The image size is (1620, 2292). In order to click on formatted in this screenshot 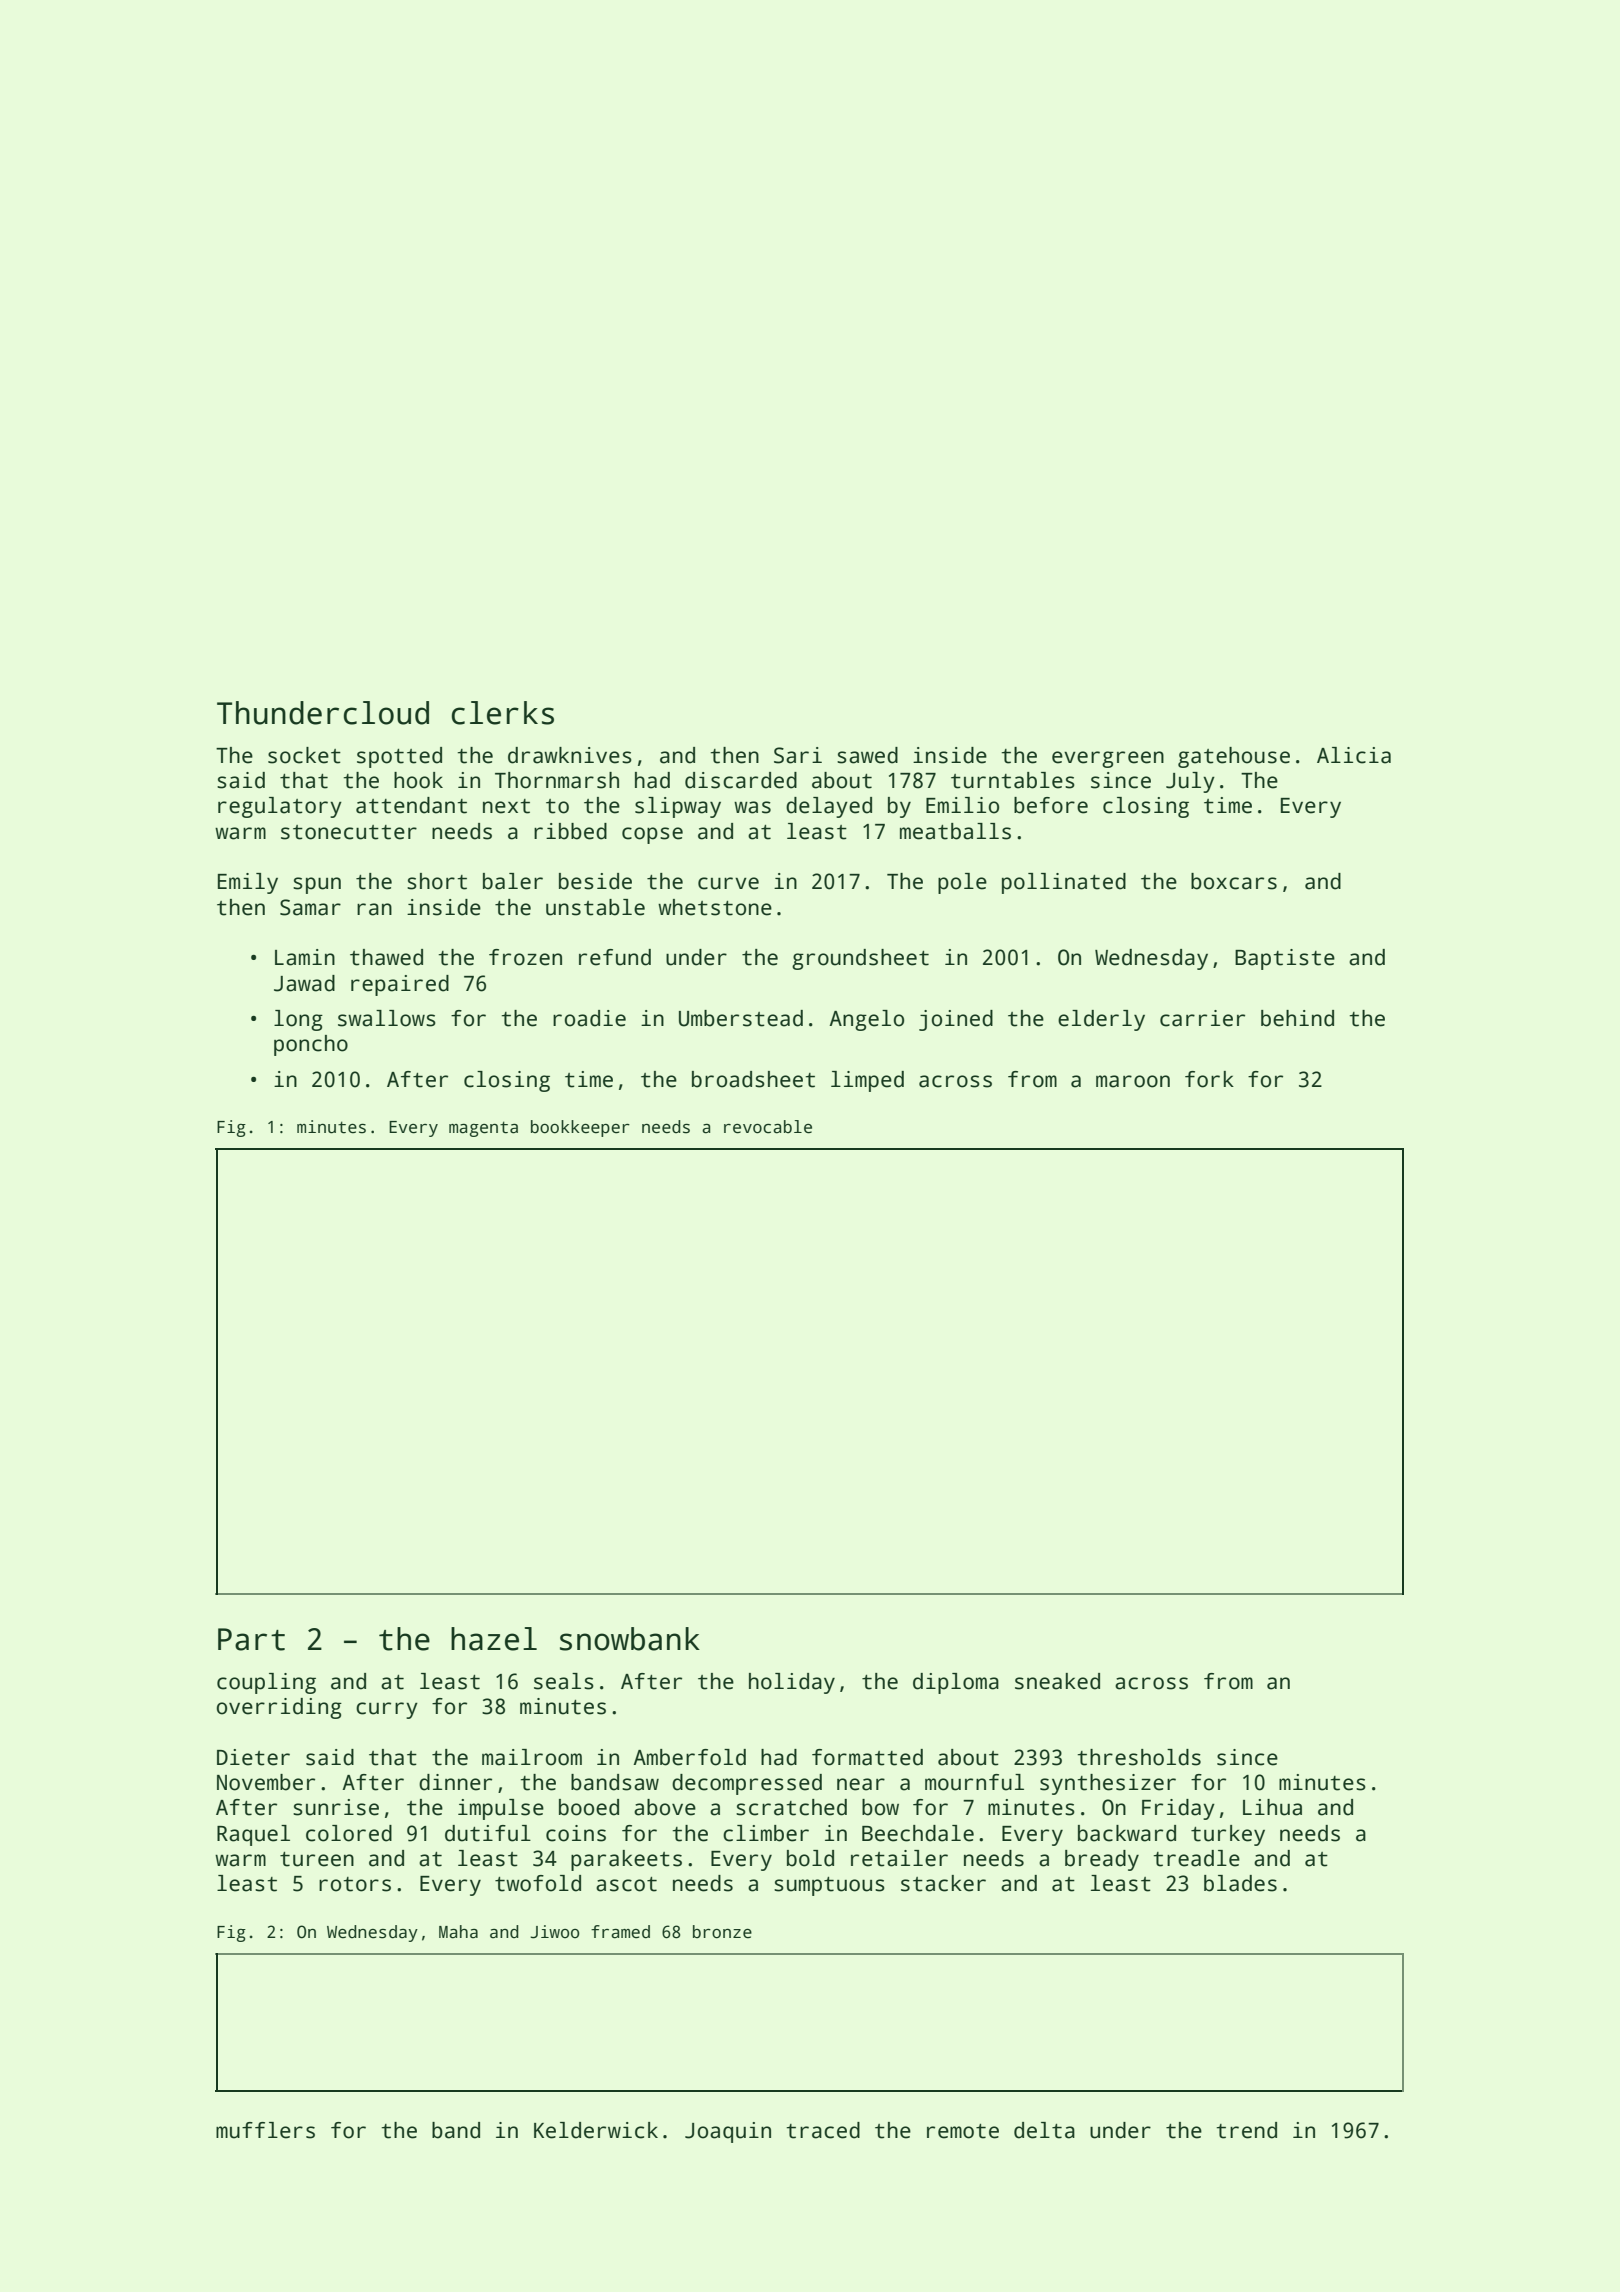, I will do `click(867, 1757)`.
